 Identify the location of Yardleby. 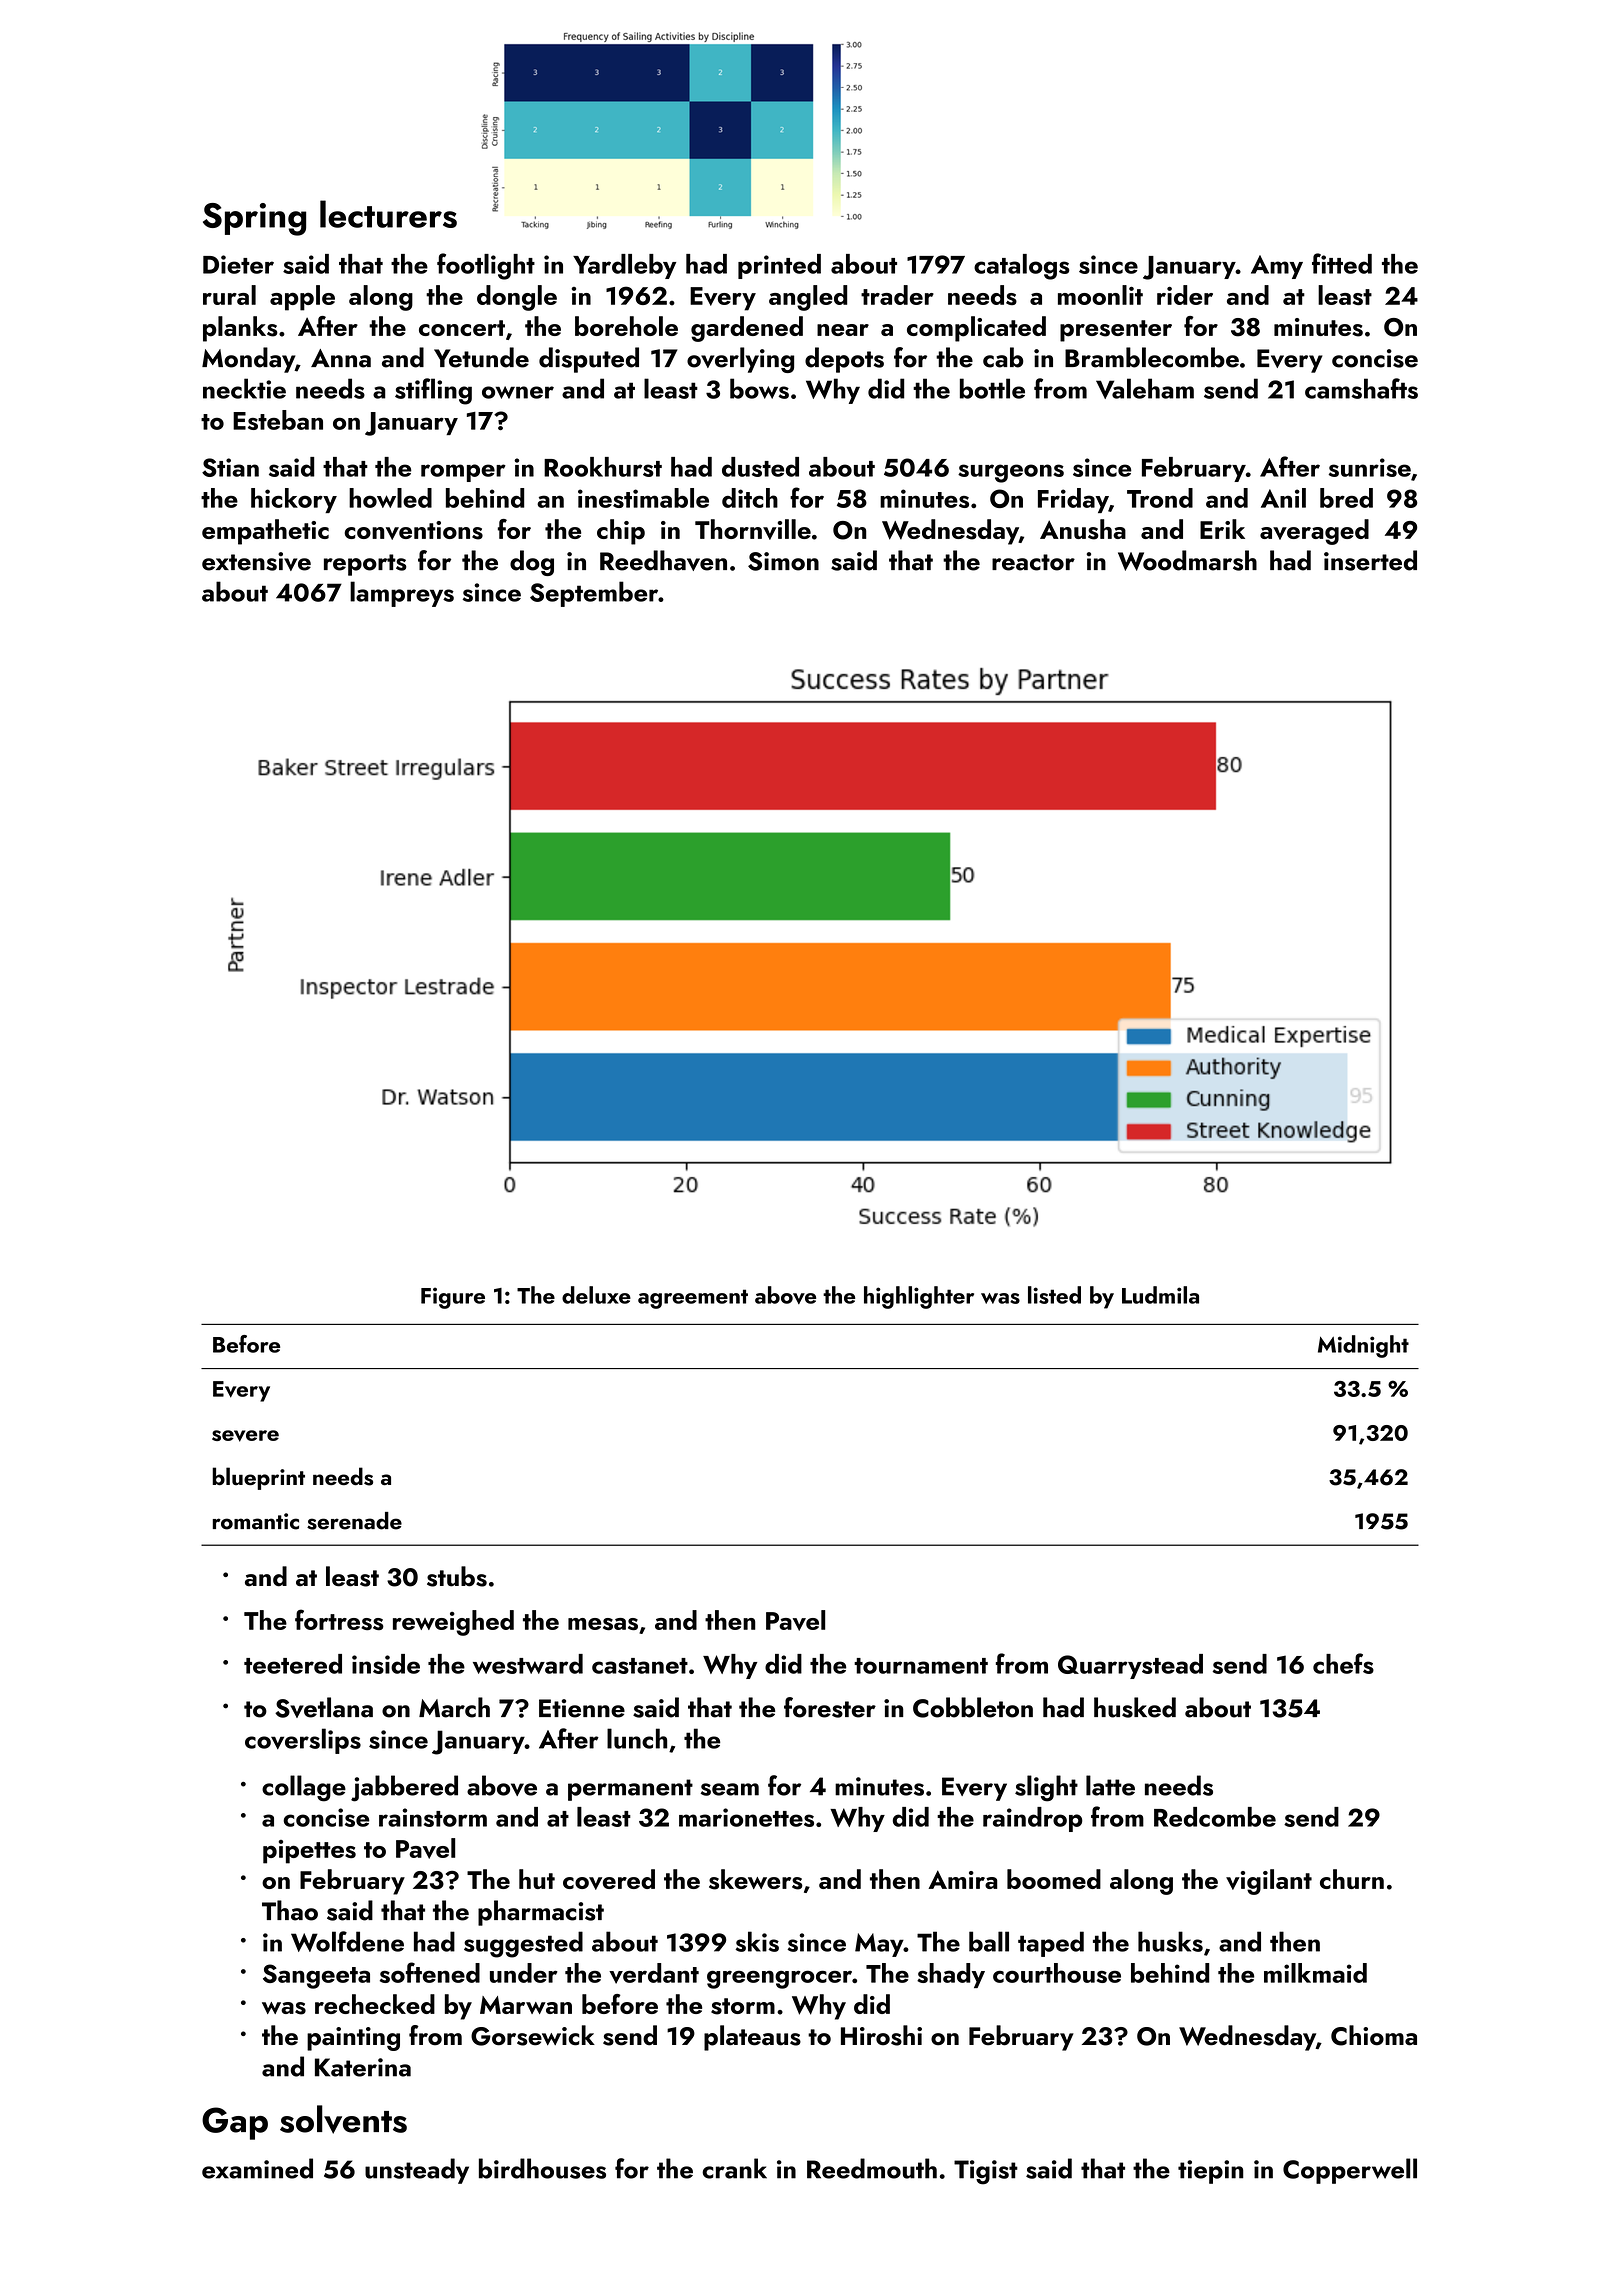
(624, 266).
